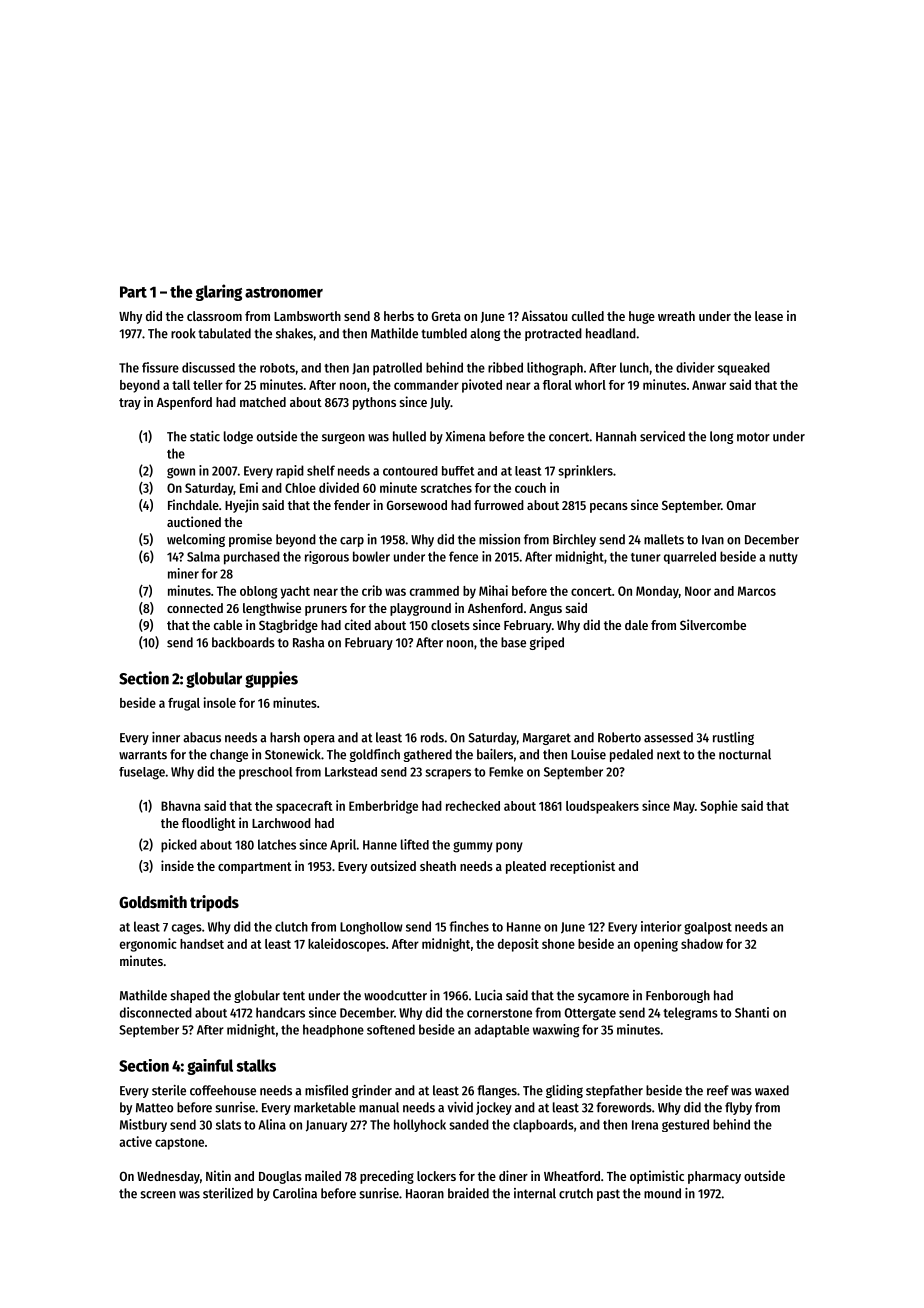 The height and width of the screenshot is (1308, 924). I want to click on gown, so click(181, 473).
